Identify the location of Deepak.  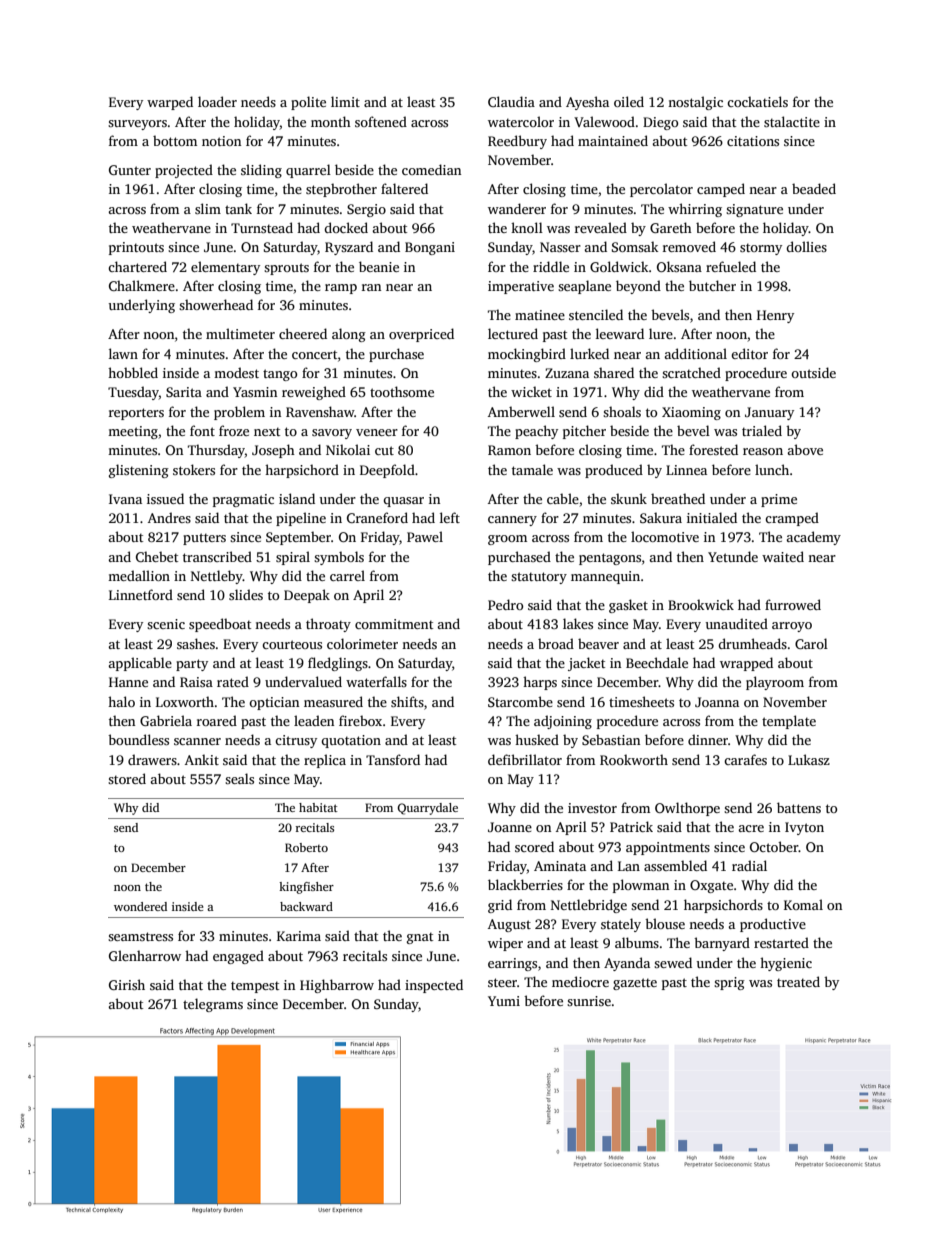
(307, 596).
